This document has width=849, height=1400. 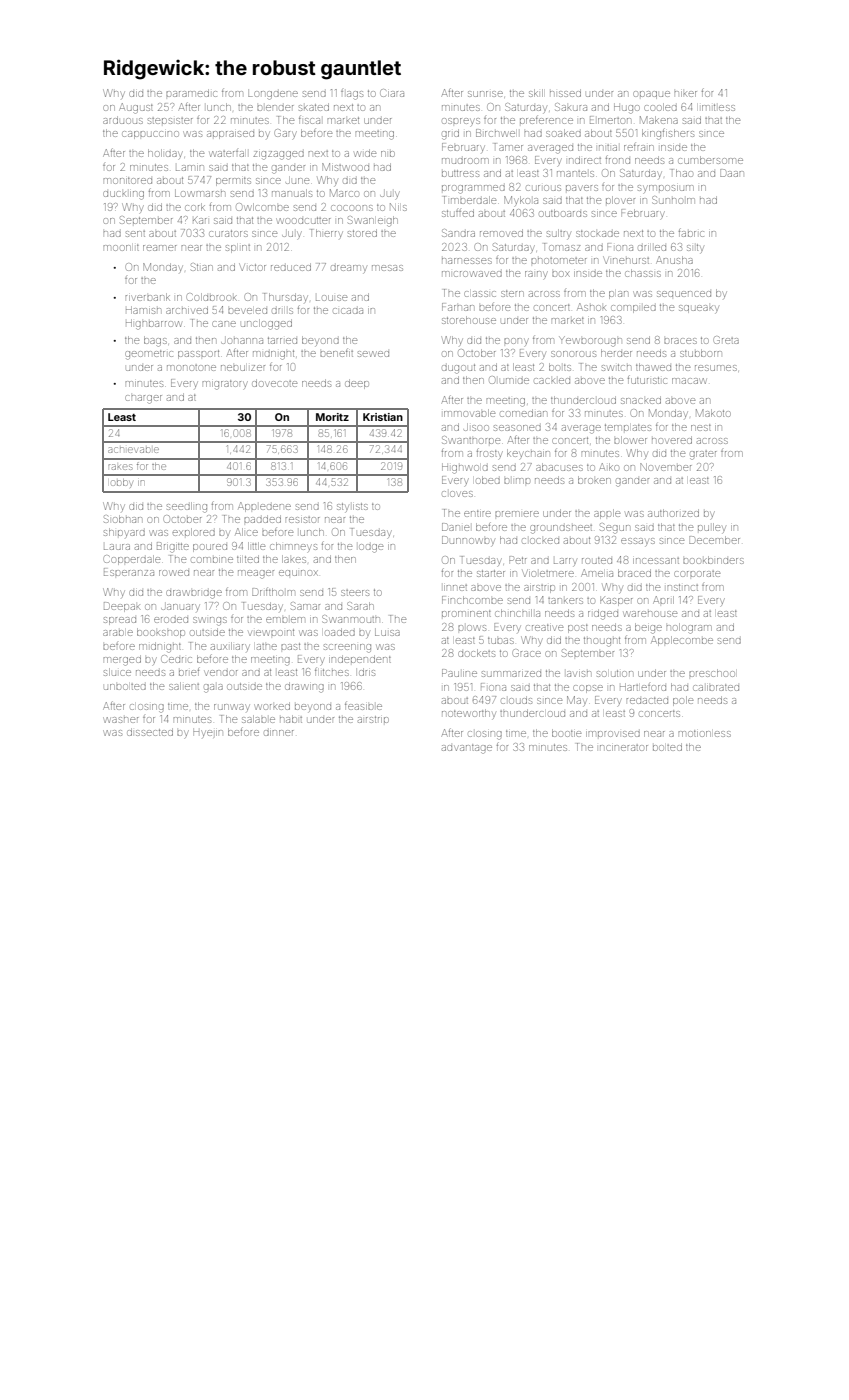 I want to click on noteworthy, so click(x=469, y=714).
